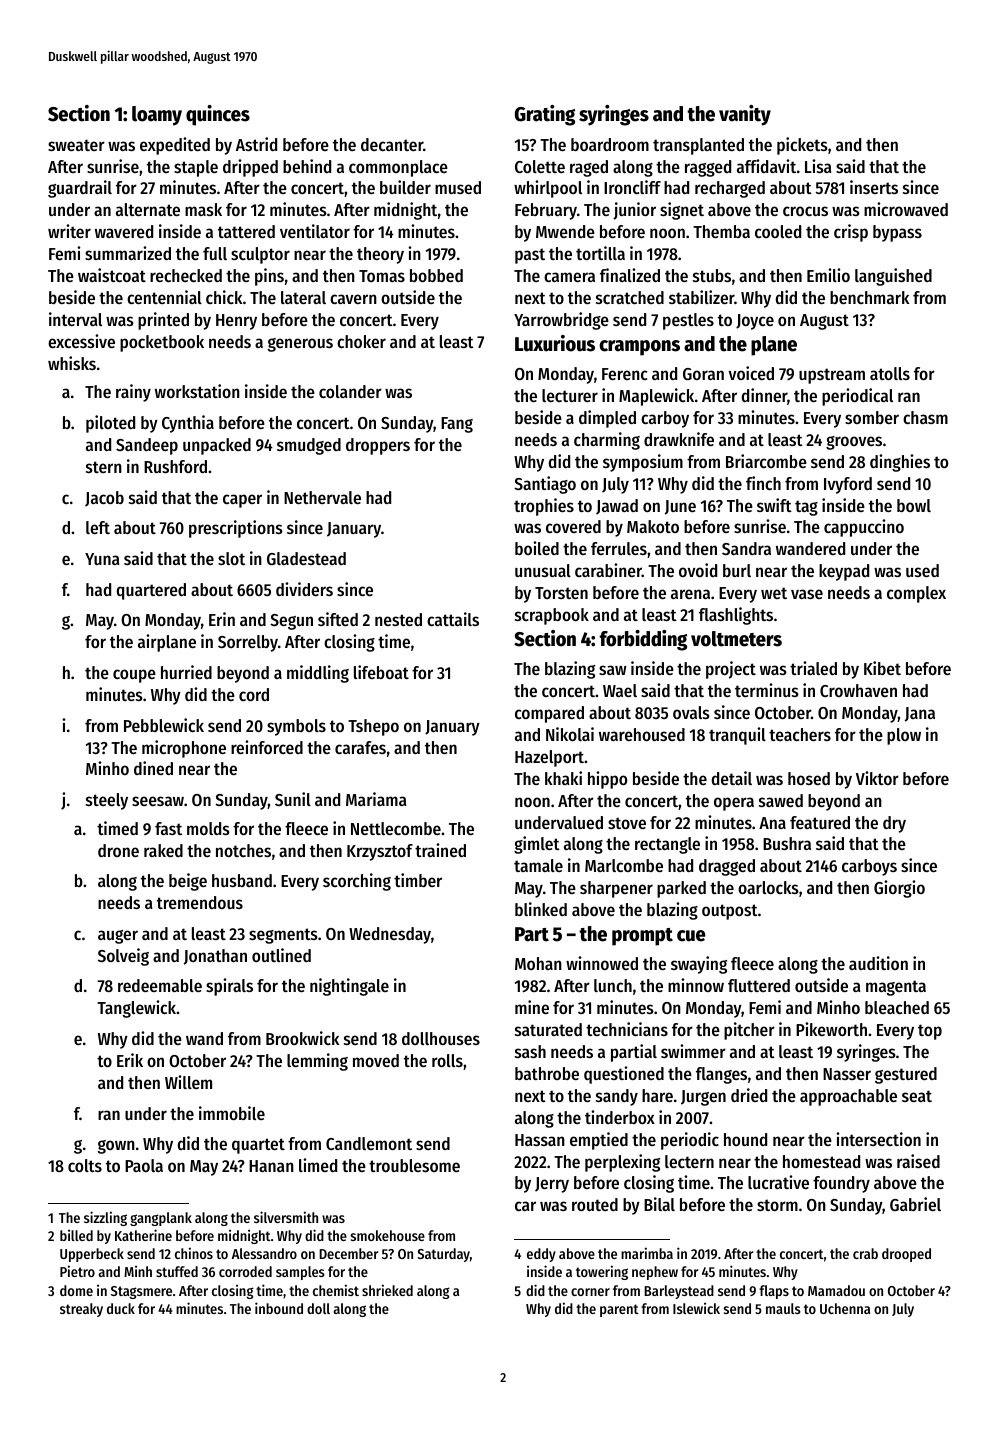  Describe the element at coordinates (164, 725) in the page. I see `Pebblewick` at that location.
